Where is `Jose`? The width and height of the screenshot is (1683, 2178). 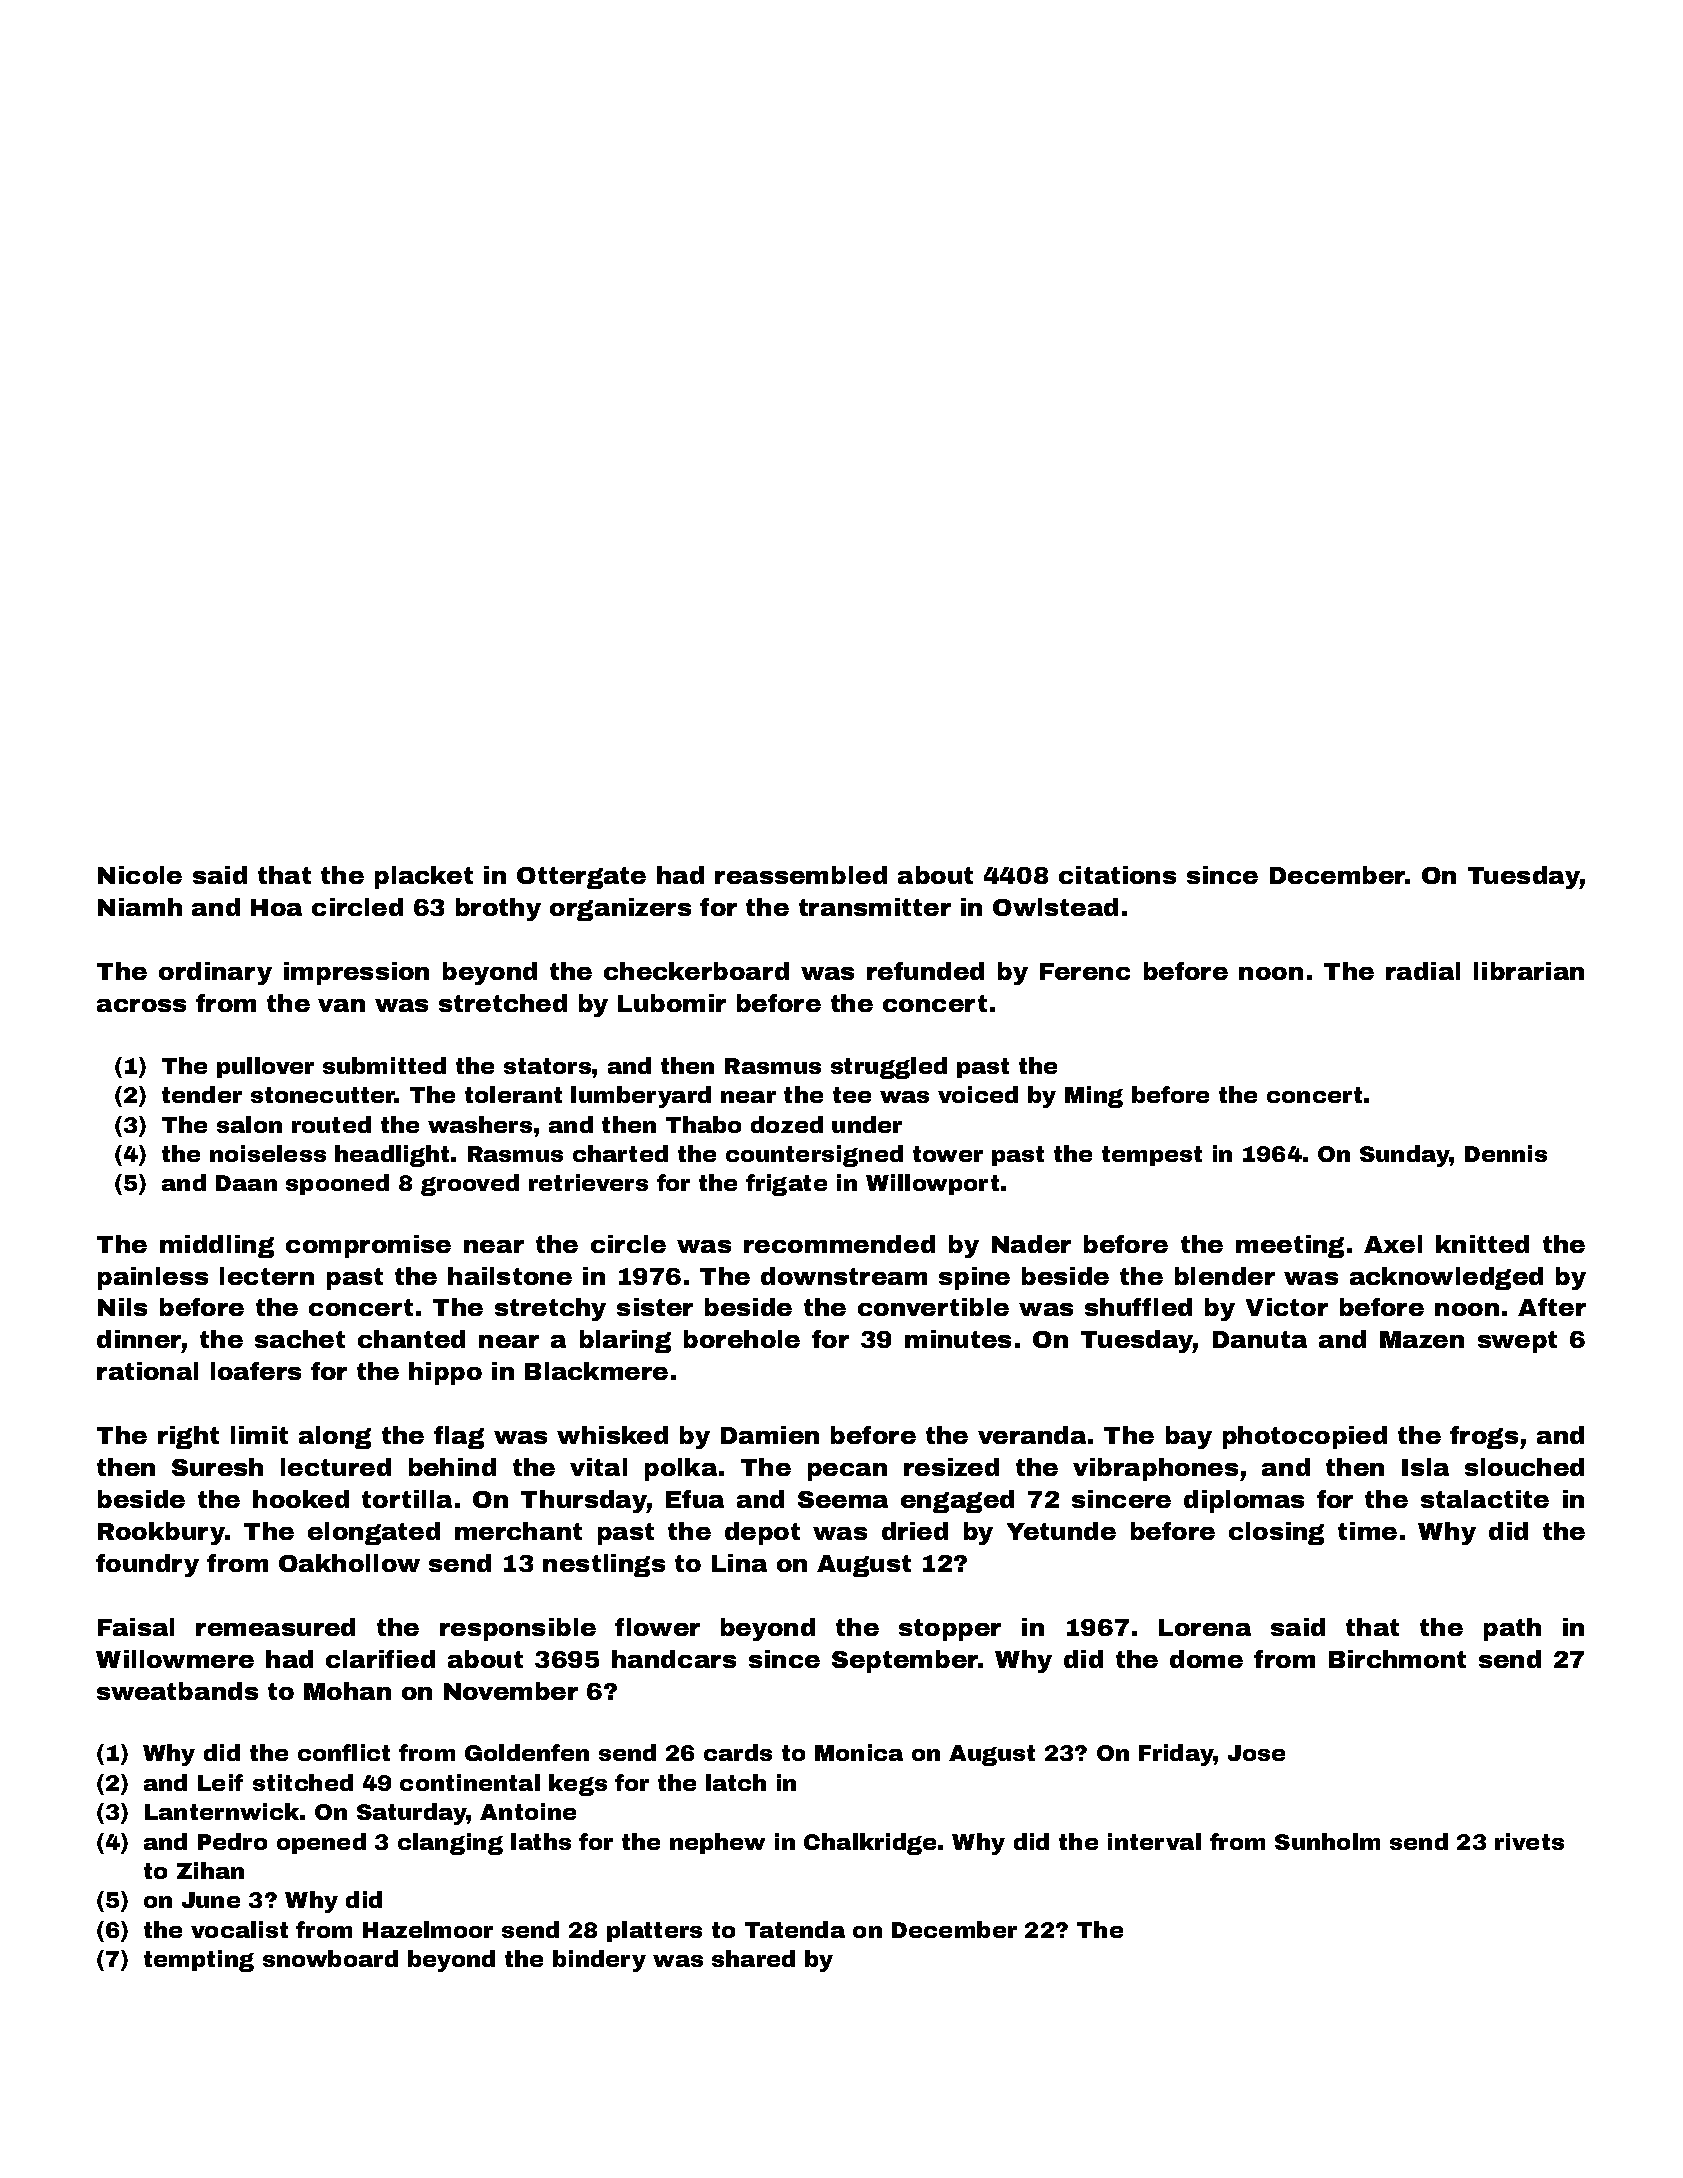
Jose is located at coordinates (1256, 1753).
